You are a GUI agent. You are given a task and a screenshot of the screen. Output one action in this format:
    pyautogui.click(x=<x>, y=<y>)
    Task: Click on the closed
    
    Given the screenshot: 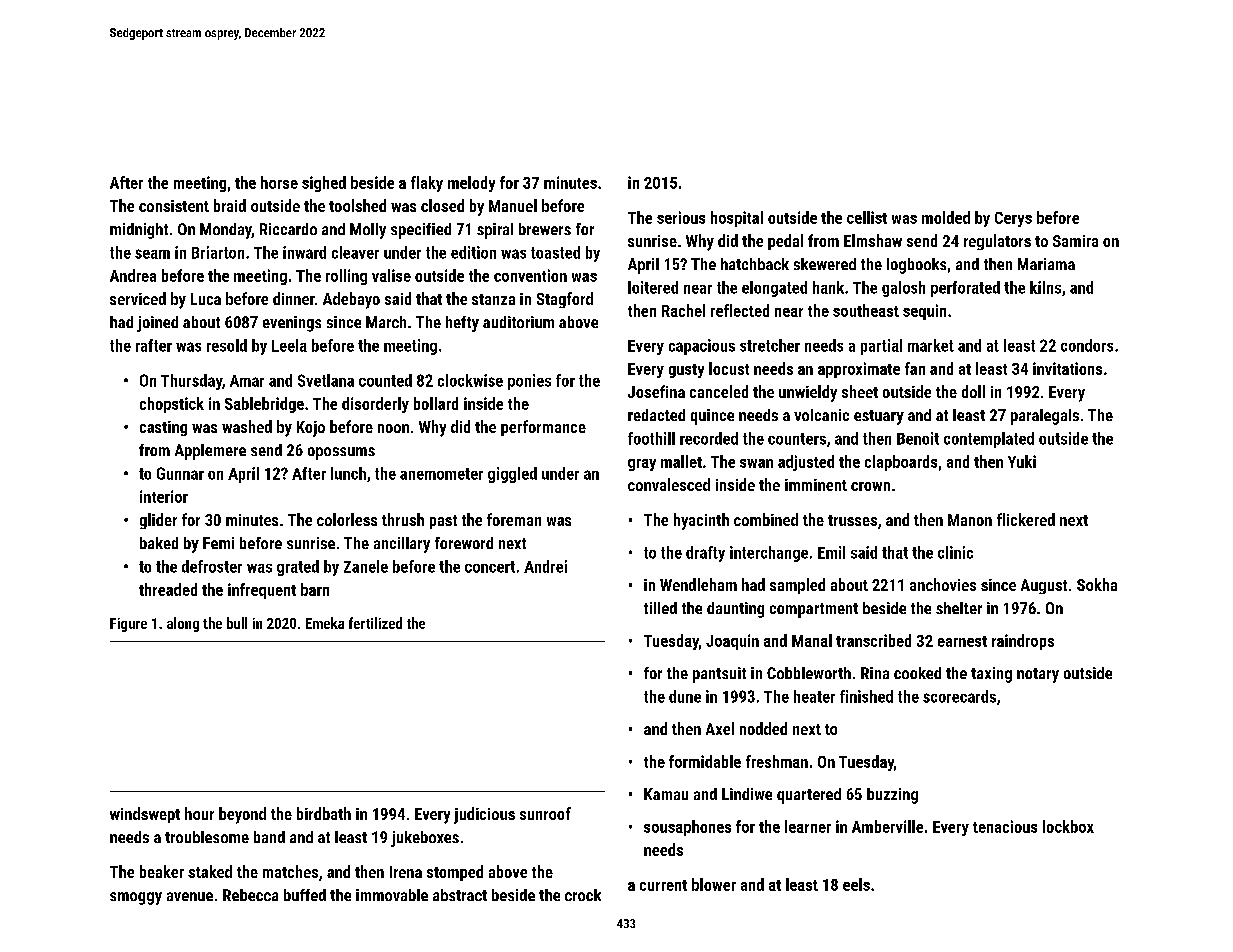 What is the action you would take?
    pyautogui.click(x=442, y=205)
